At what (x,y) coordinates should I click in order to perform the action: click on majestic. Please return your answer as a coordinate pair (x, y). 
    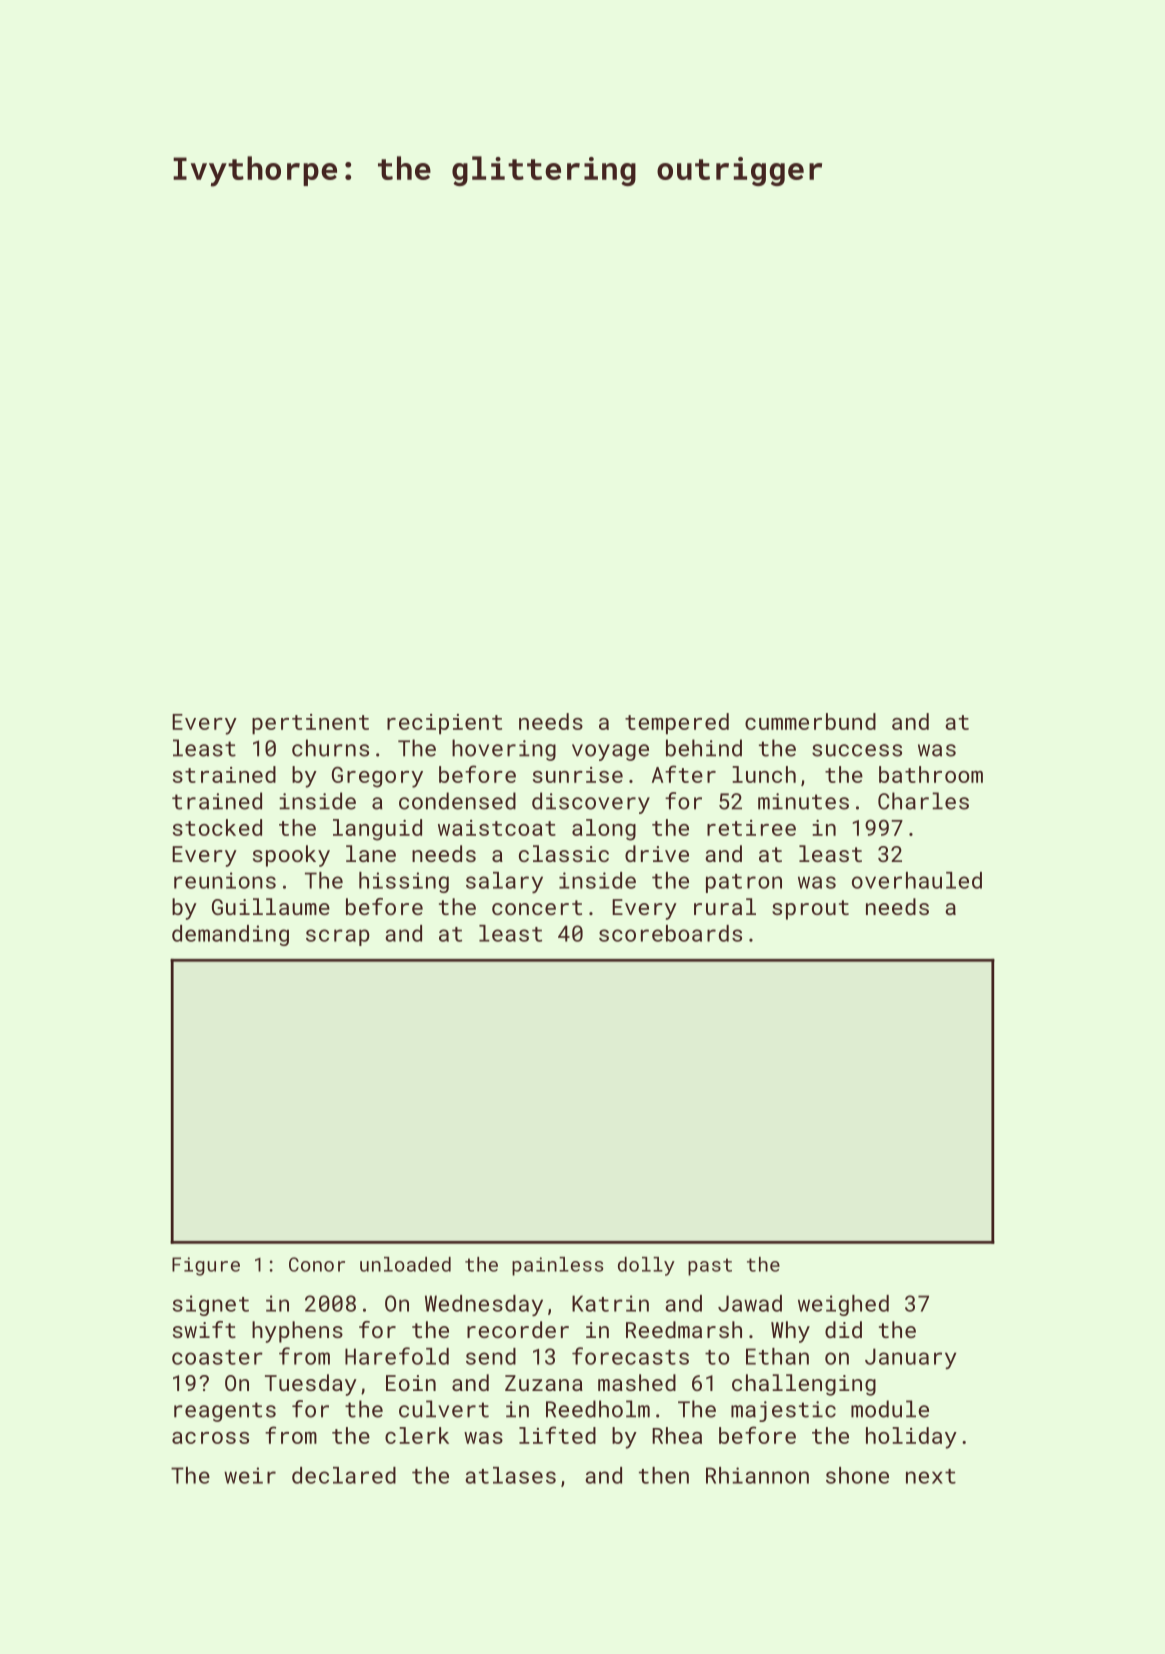
    Looking at the image, I should click on (783, 1411).
